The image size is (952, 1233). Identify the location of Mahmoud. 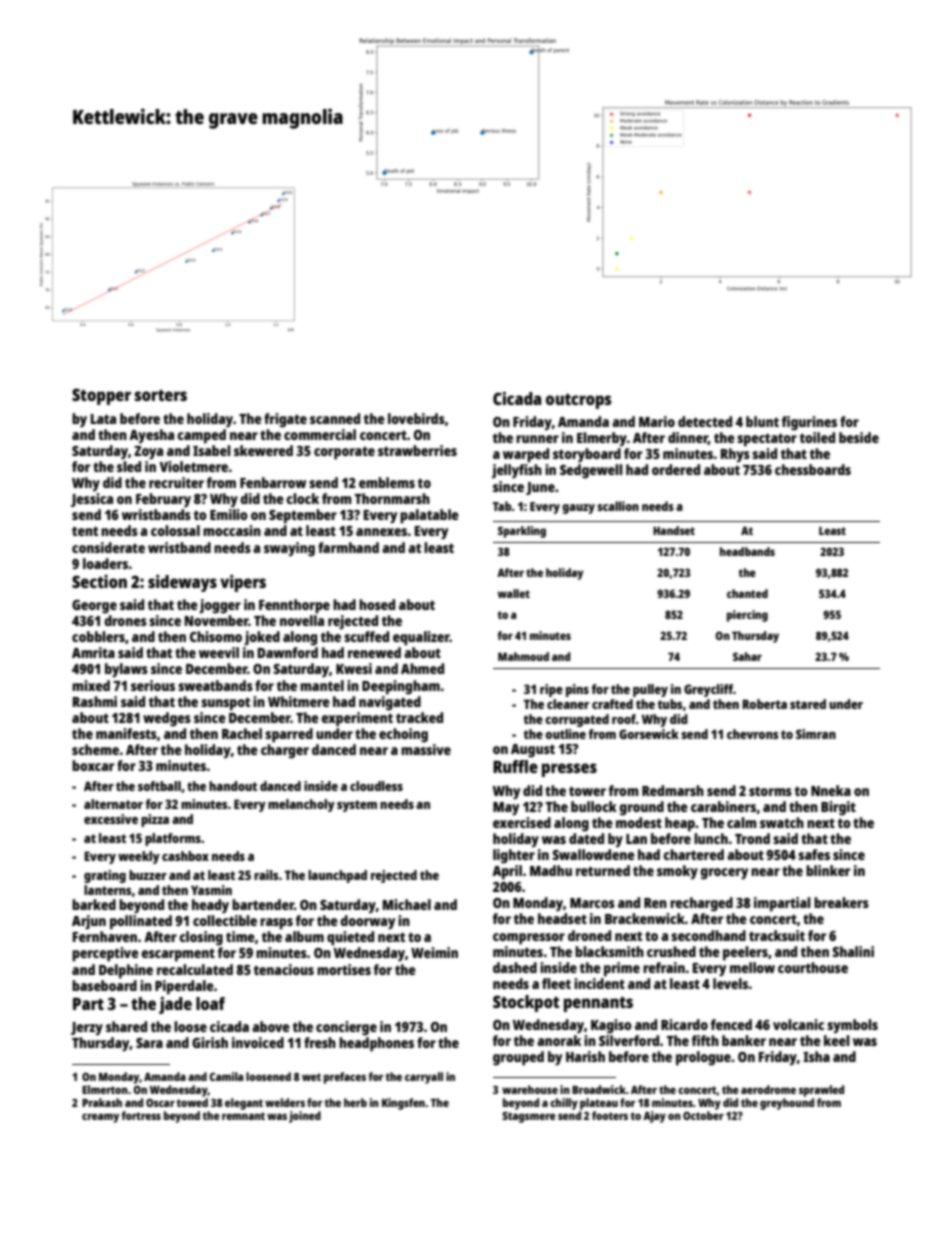
(523, 656).
